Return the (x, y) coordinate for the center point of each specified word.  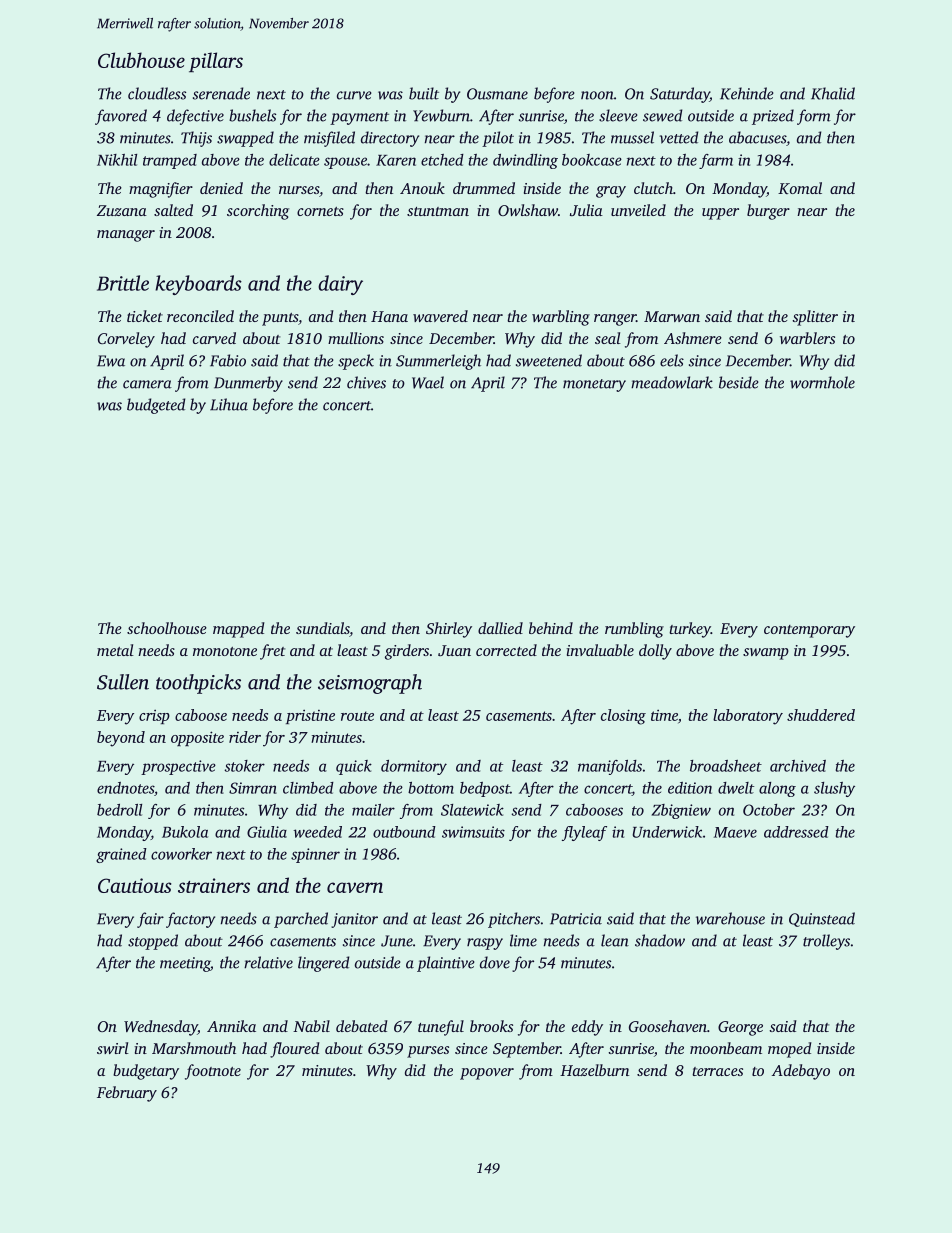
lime (523, 940)
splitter (815, 318)
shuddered (821, 715)
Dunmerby (248, 384)
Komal (800, 188)
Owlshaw (528, 210)
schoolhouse (167, 628)
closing (623, 717)
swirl (113, 1048)
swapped (245, 139)
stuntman (438, 211)
